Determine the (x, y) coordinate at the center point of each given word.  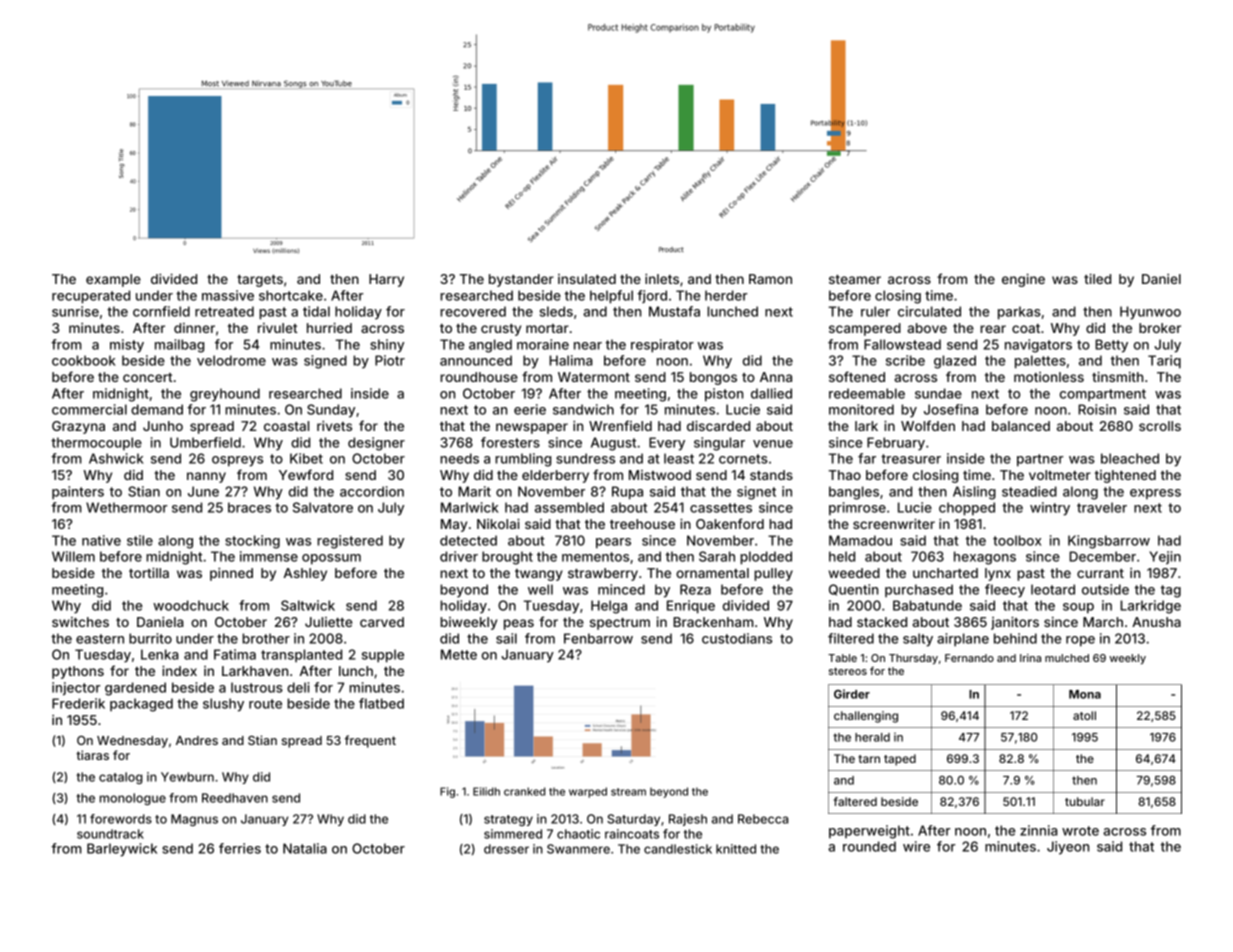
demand (157, 409)
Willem (73, 556)
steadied (1029, 491)
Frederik (78, 703)
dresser (506, 849)
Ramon (770, 279)
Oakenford (730, 523)
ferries (240, 848)
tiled (1097, 278)
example (113, 280)
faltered (855, 801)
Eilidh (486, 791)
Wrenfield (620, 425)
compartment (1103, 395)
